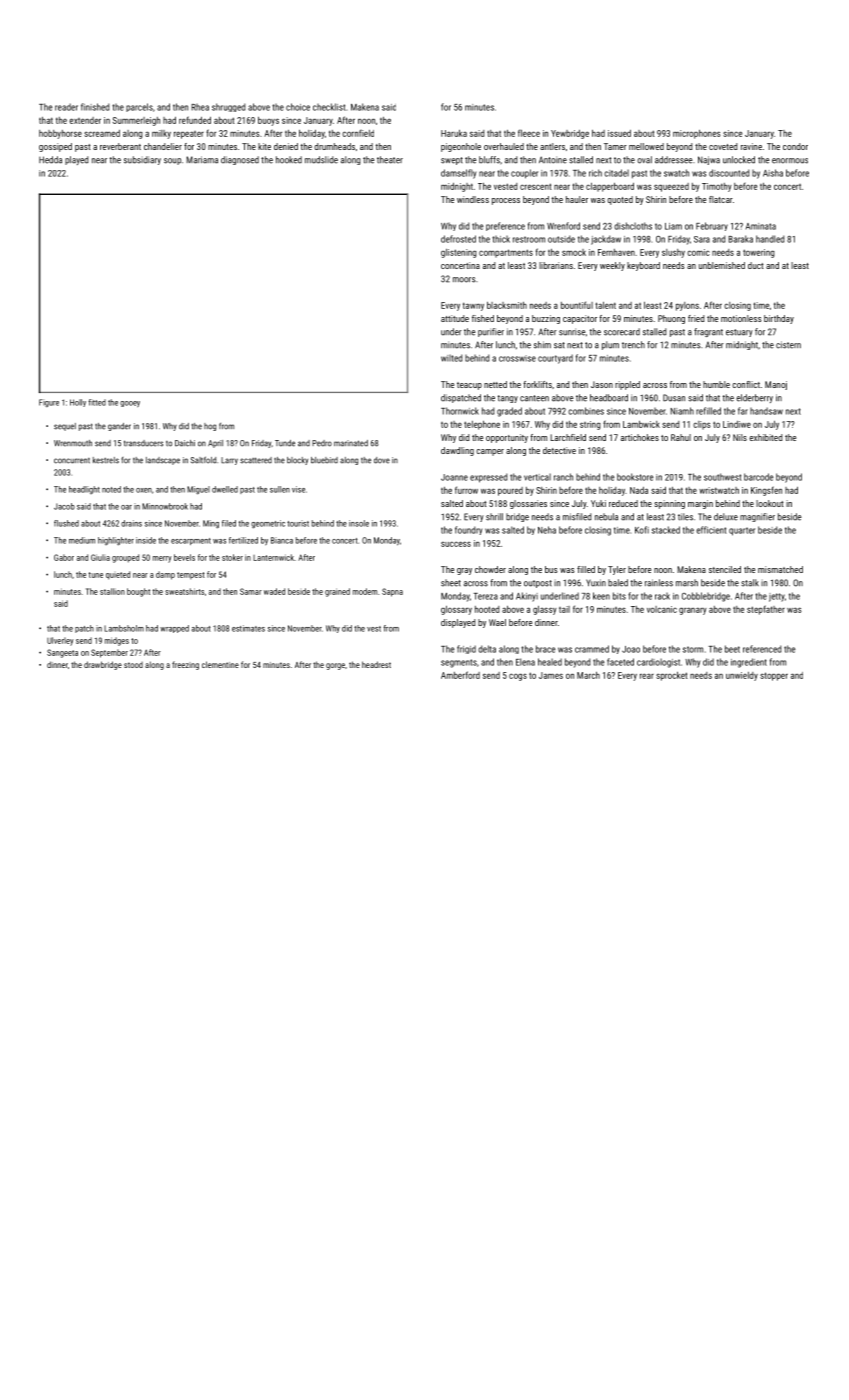 Image resolution: width=849 pixels, height=1400 pixels. What do you see at coordinates (619, 133) in the screenshot?
I see `issued` at bounding box center [619, 133].
